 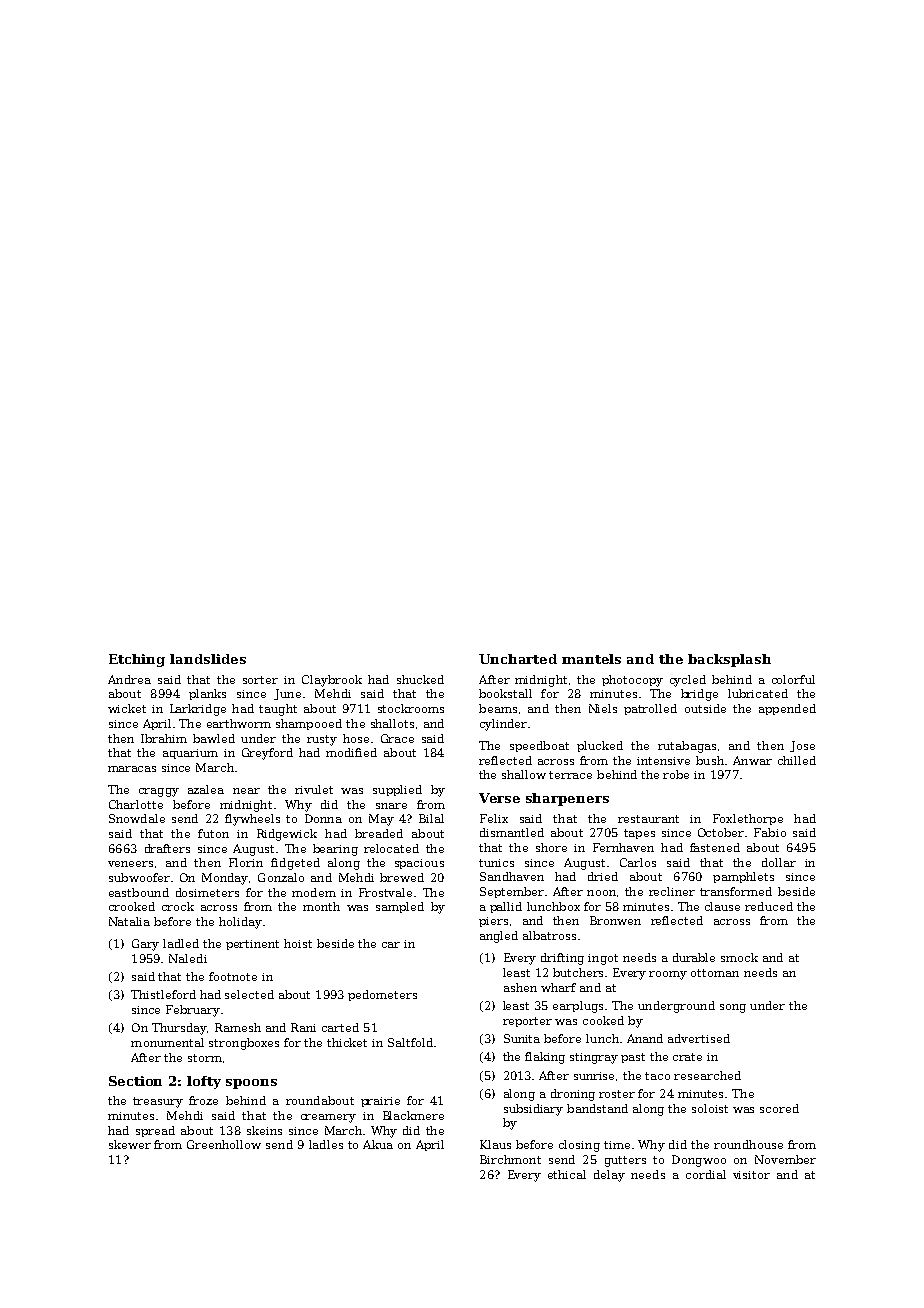 I want to click on Birchmont, so click(x=510, y=1159).
